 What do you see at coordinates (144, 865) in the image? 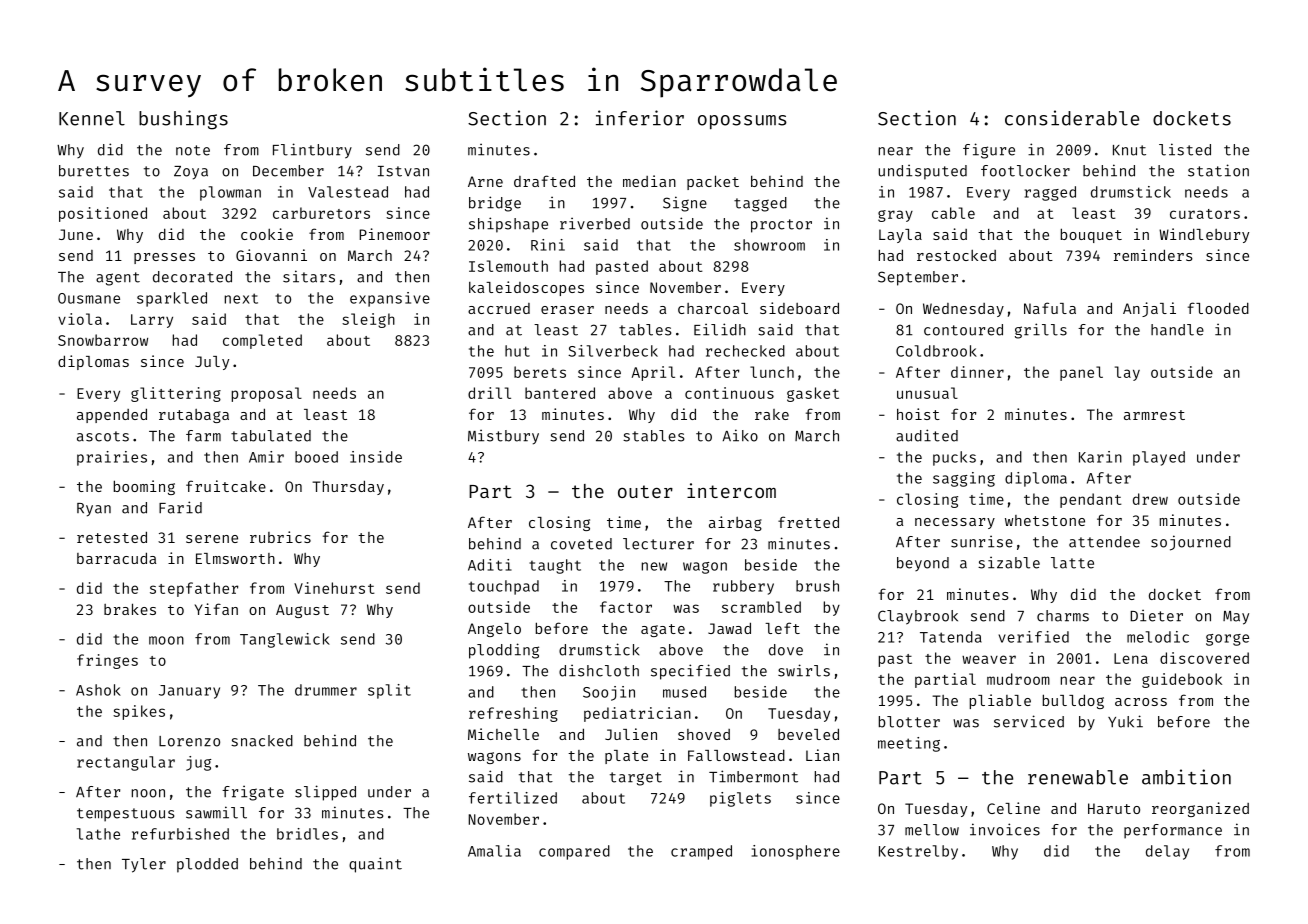
I see `Tyler` at bounding box center [144, 865].
